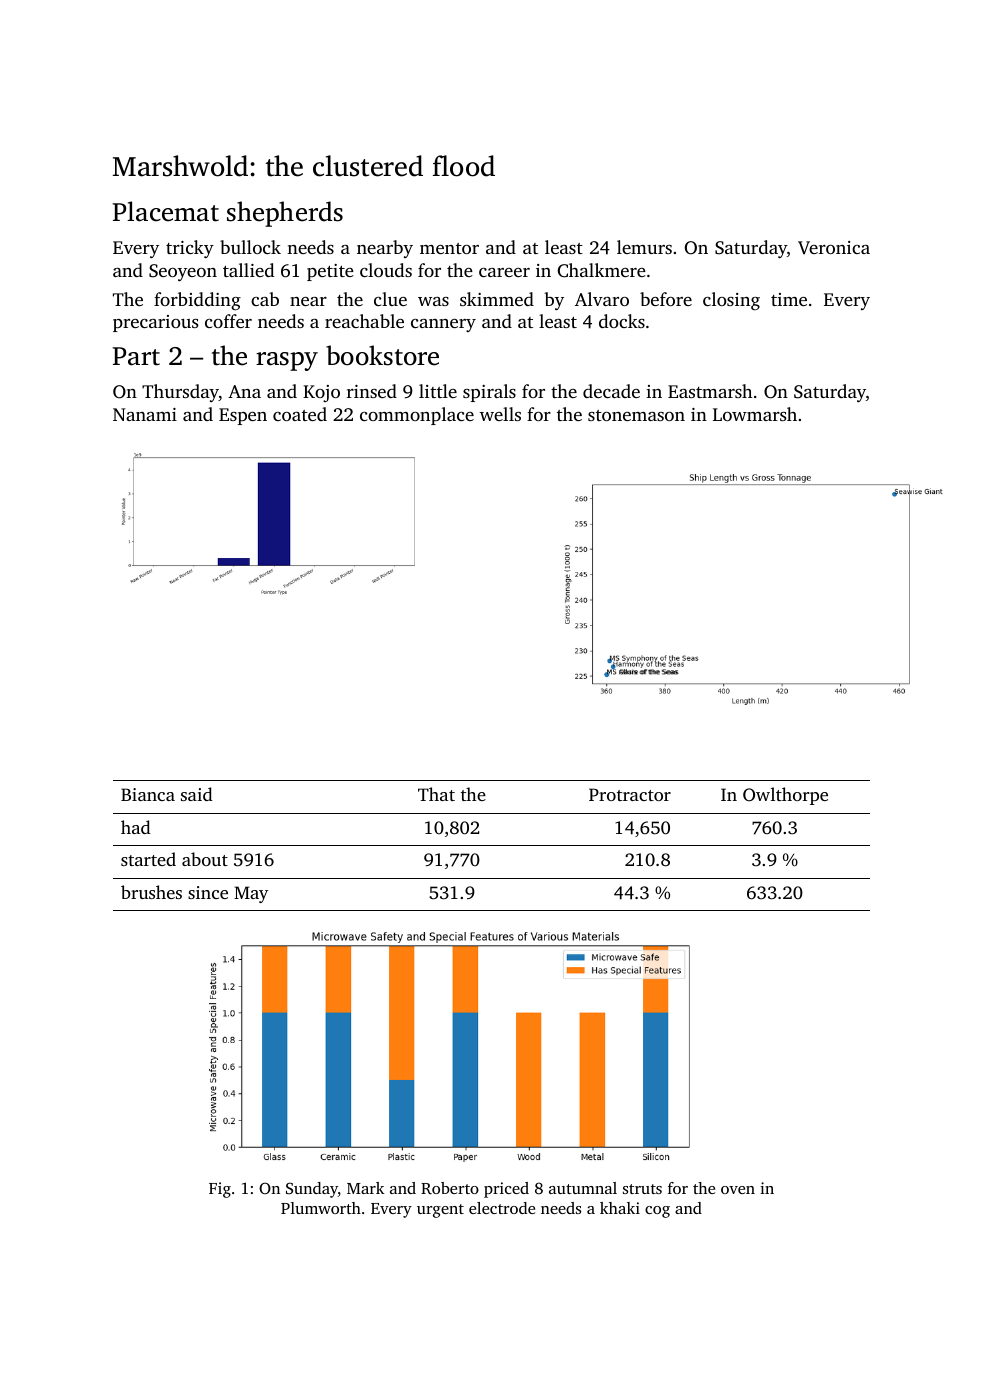  Describe the element at coordinates (834, 248) in the document. I see `Veronica` at that location.
